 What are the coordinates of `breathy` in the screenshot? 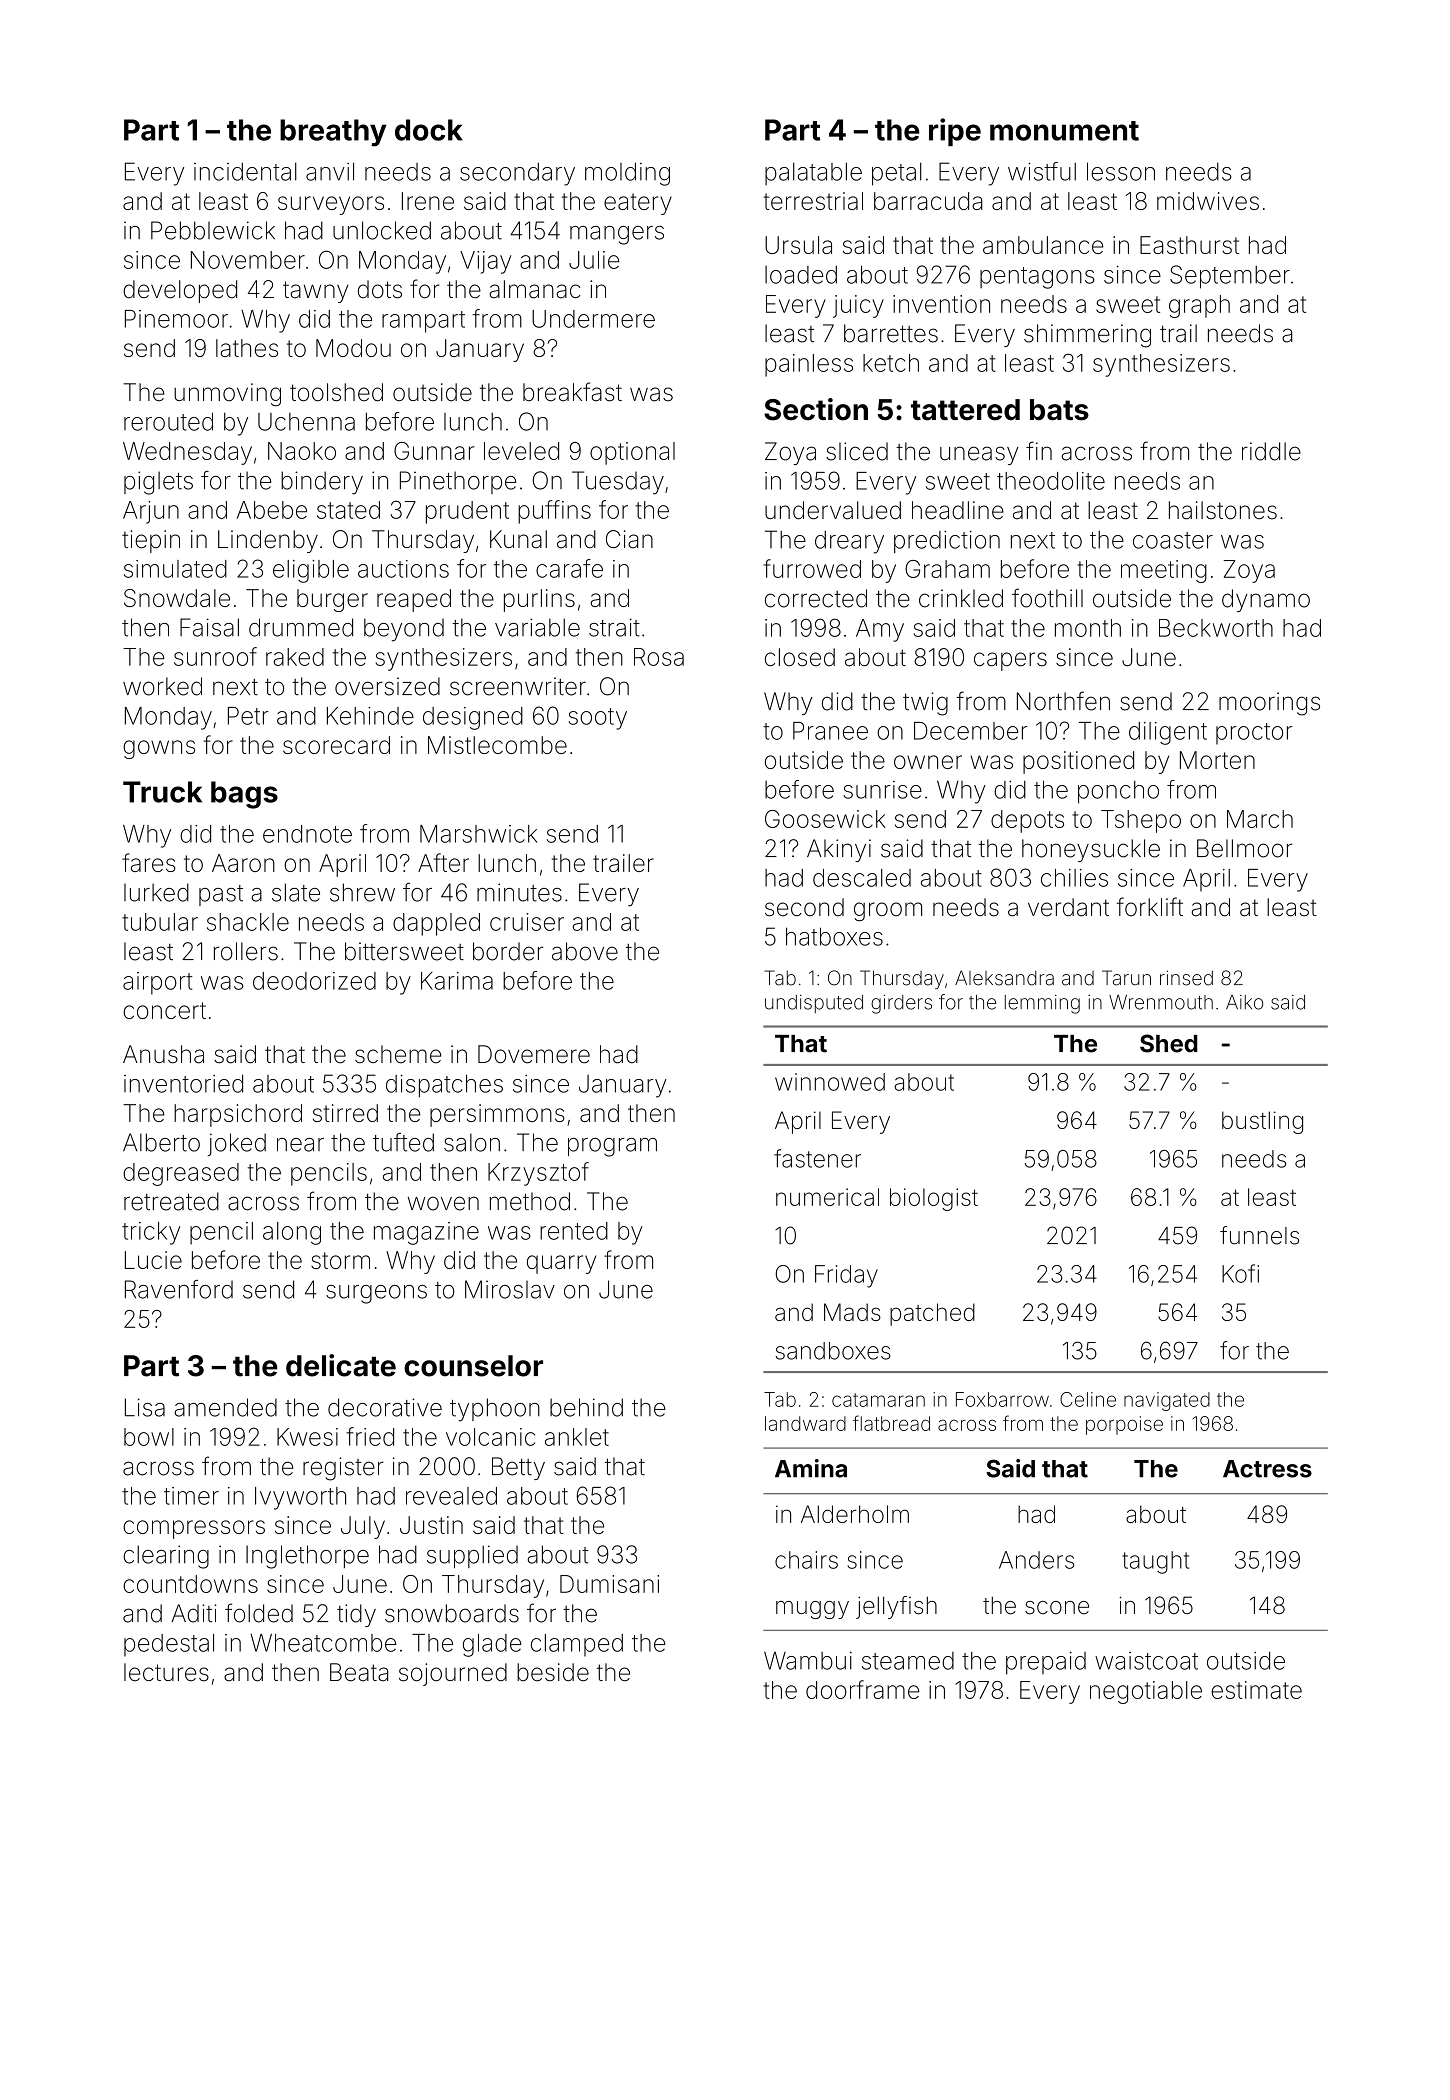 It's located at (333, 133).
